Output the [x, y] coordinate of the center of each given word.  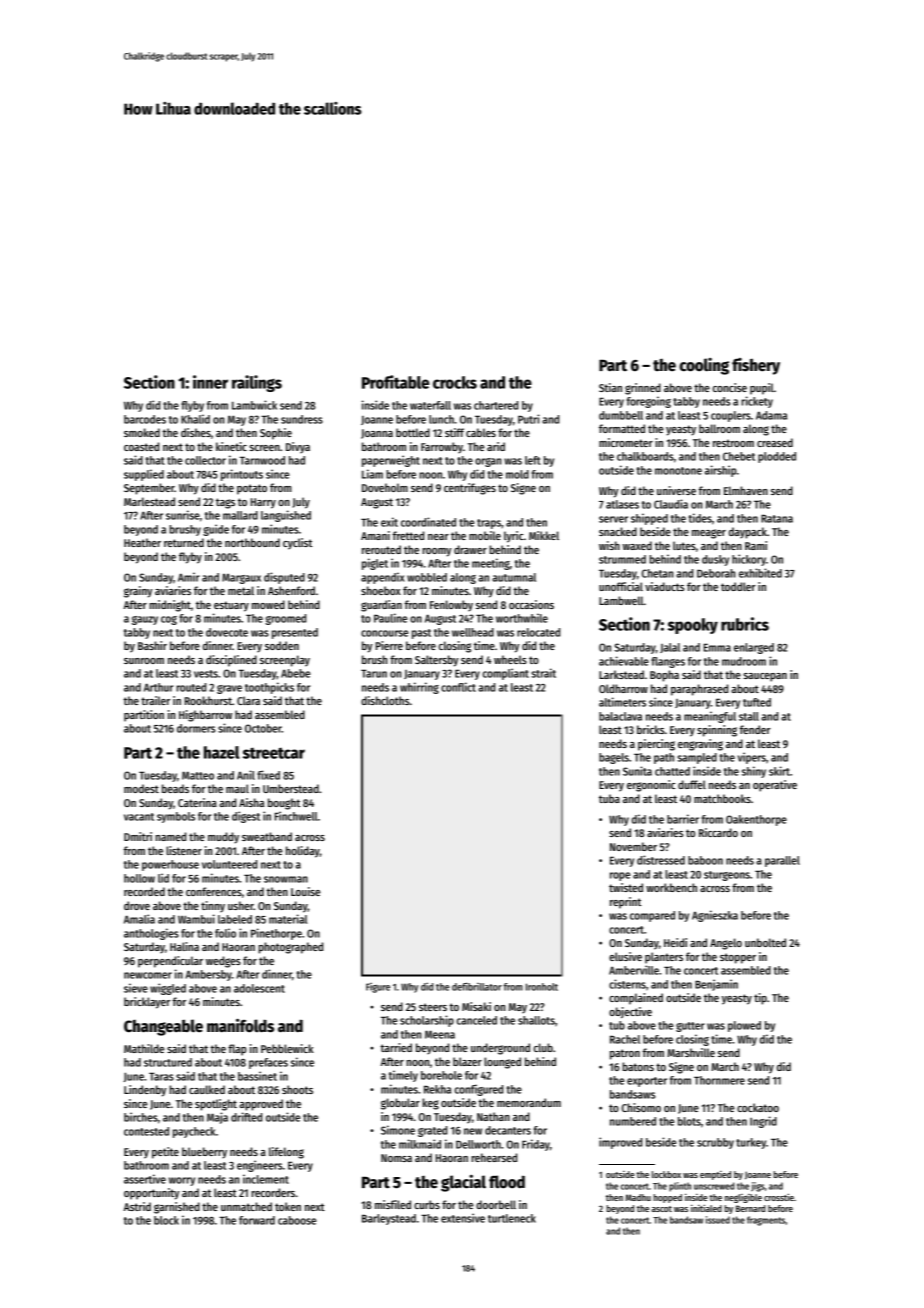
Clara [248, 700]
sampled [697, 758]
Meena [440, 1034]
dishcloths [385, 700]
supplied [144, 475]
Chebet [739, 456]
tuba [609, 798]
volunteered [229, 864]
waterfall [430, 405]
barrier [683, 819]
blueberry [204, 1153]
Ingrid [763, 1122]
